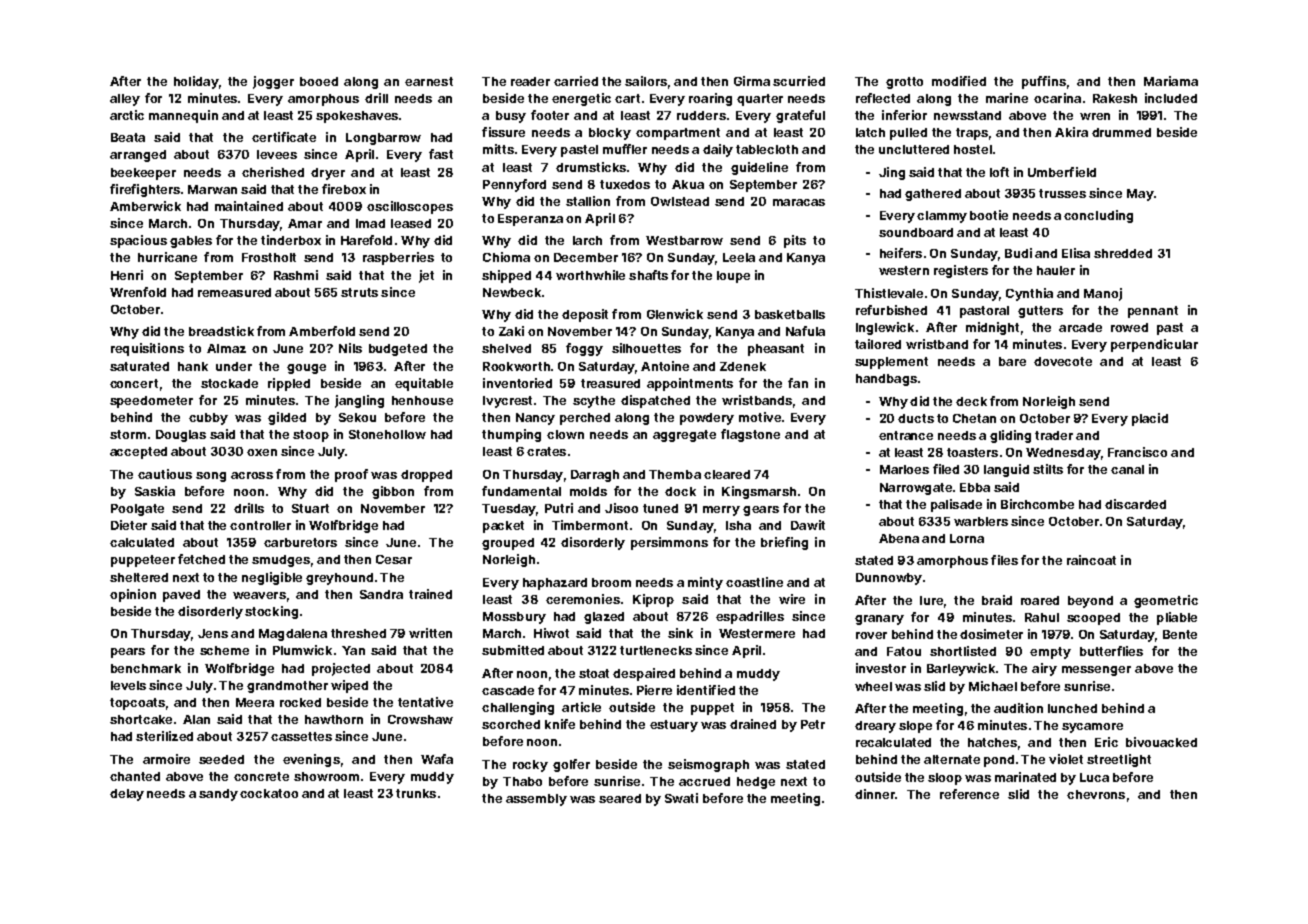  What do you see at coordinates (1093, 619) in the screenshot?
I see `scooped` at bounding box center [1093, 619].
